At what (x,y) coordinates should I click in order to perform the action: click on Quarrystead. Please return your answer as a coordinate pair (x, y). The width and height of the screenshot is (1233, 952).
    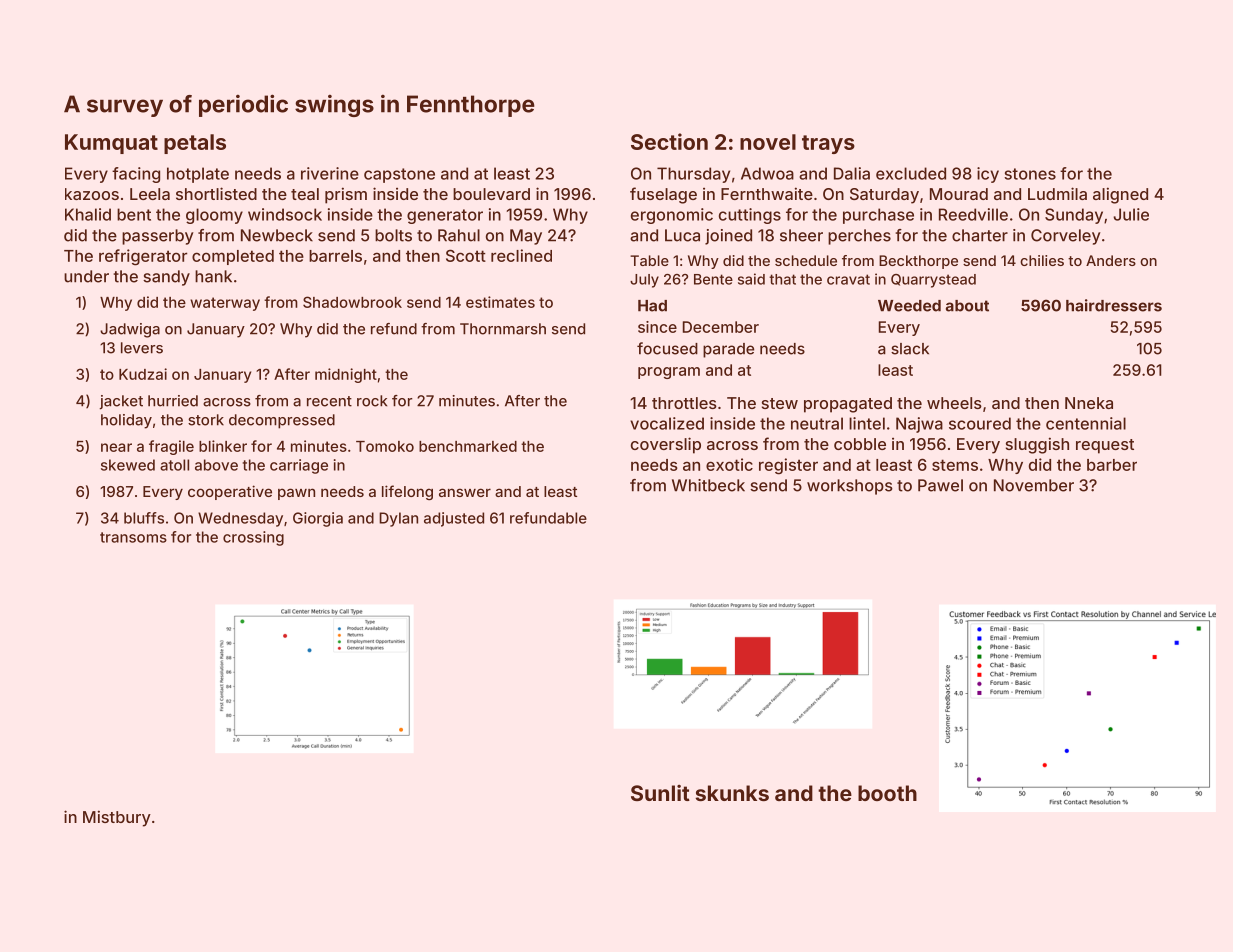
    Looking at the image, I should click on (933, 281).
